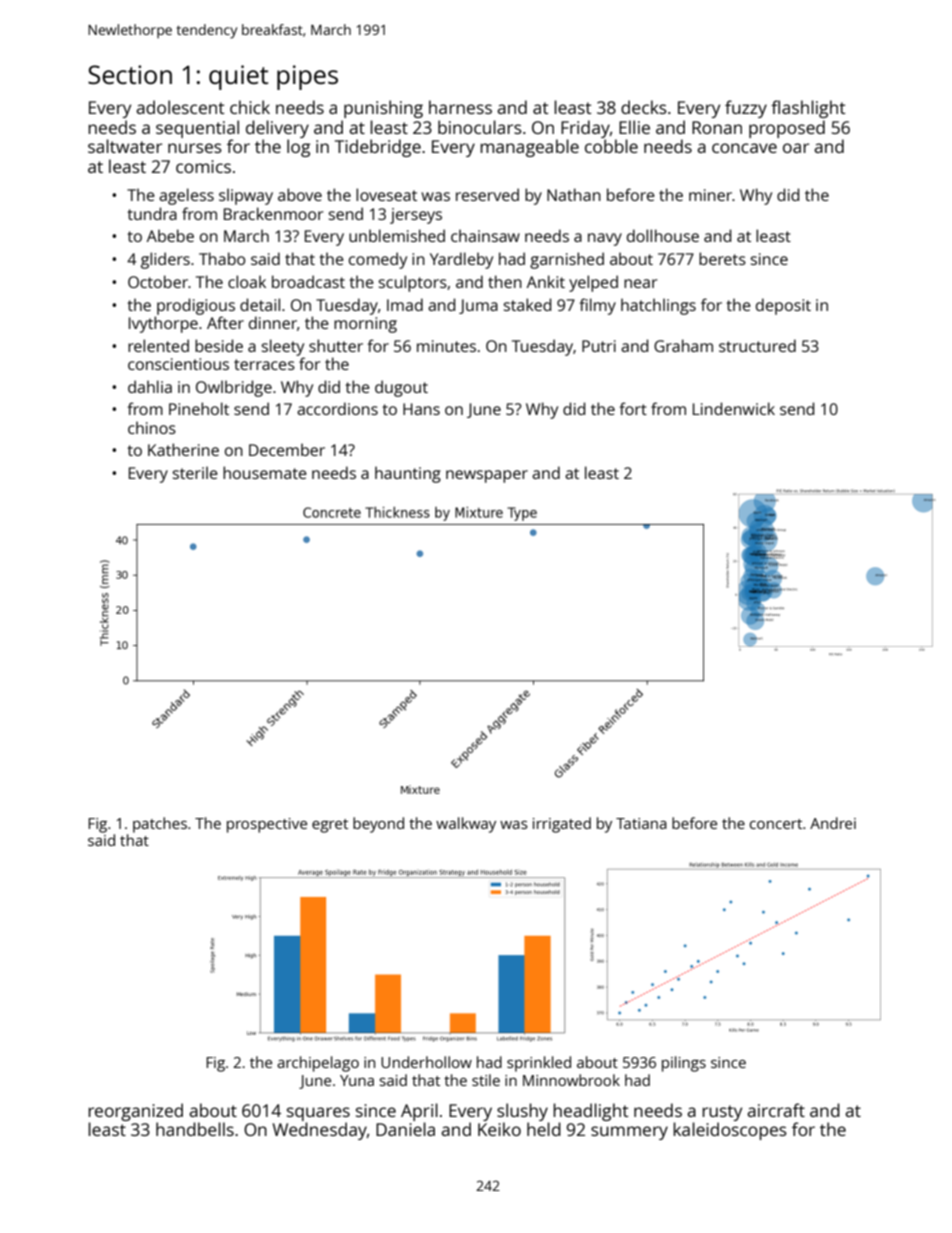 Image resolution: width=952 pixels, height=1233 pixels. Describe the element at coordinates (152, 427) in the page. I see `chinos` at that location.
